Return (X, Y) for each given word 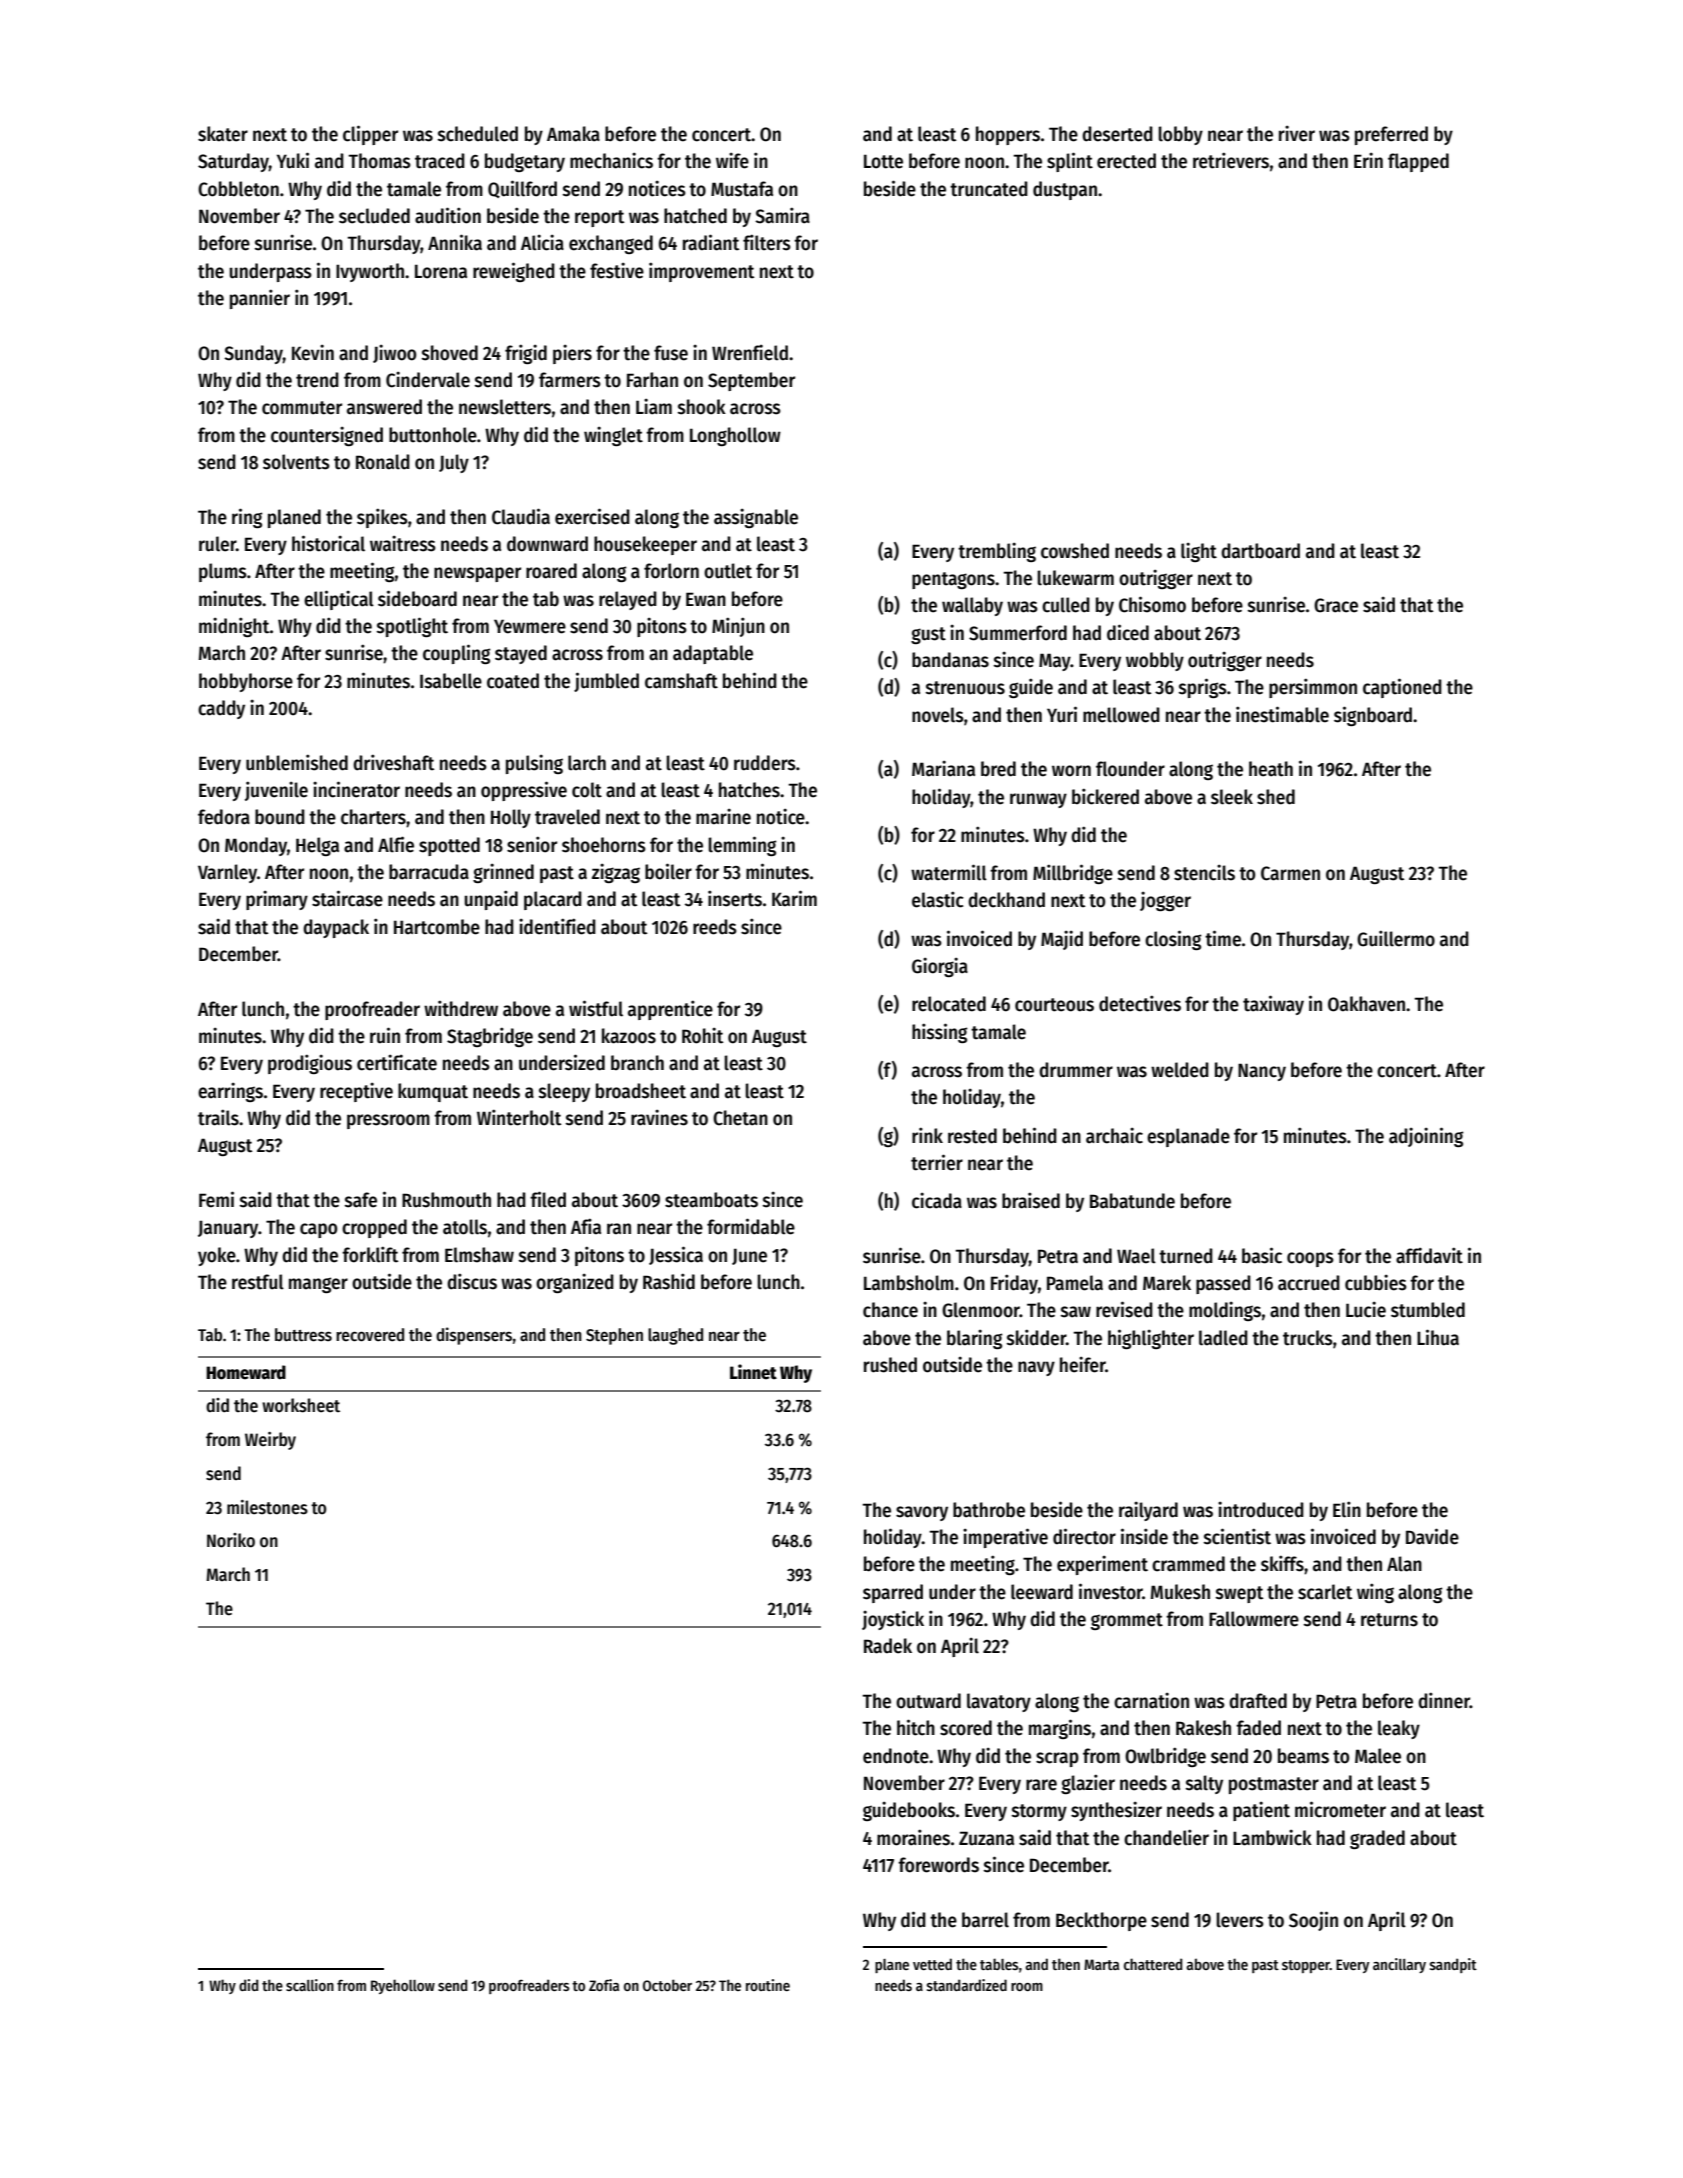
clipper (370, 135)
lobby (1180, 135)
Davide (1432, 1536)
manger (318, 1285)
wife (732, 160)
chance (890, 1310)
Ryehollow (403, 1986)
